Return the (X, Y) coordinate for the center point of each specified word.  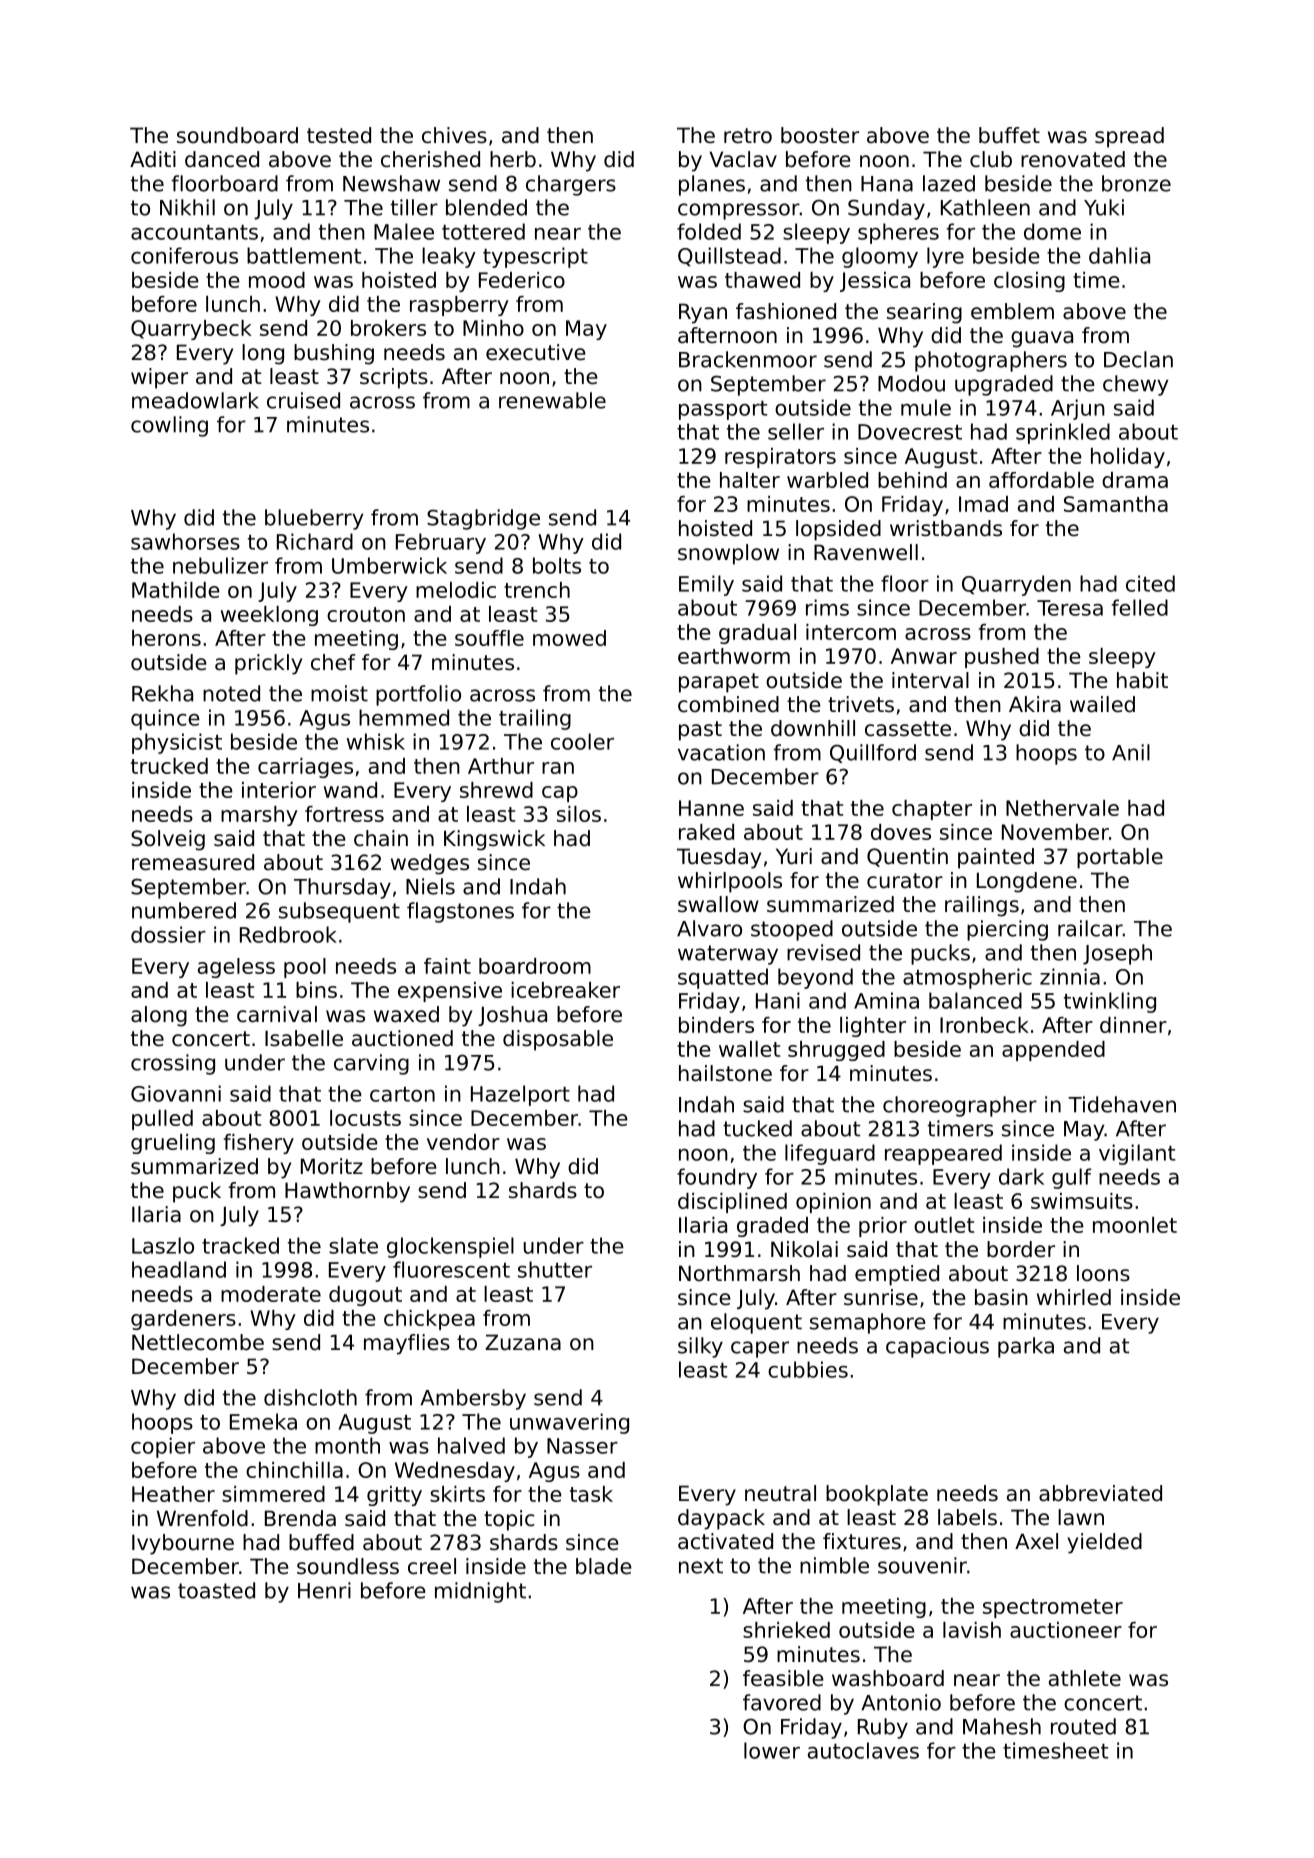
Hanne (711, 808)
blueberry (314, 519)
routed (1083, 1726)
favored (782, 1702)
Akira (1035, 704)
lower (772, 1750)
